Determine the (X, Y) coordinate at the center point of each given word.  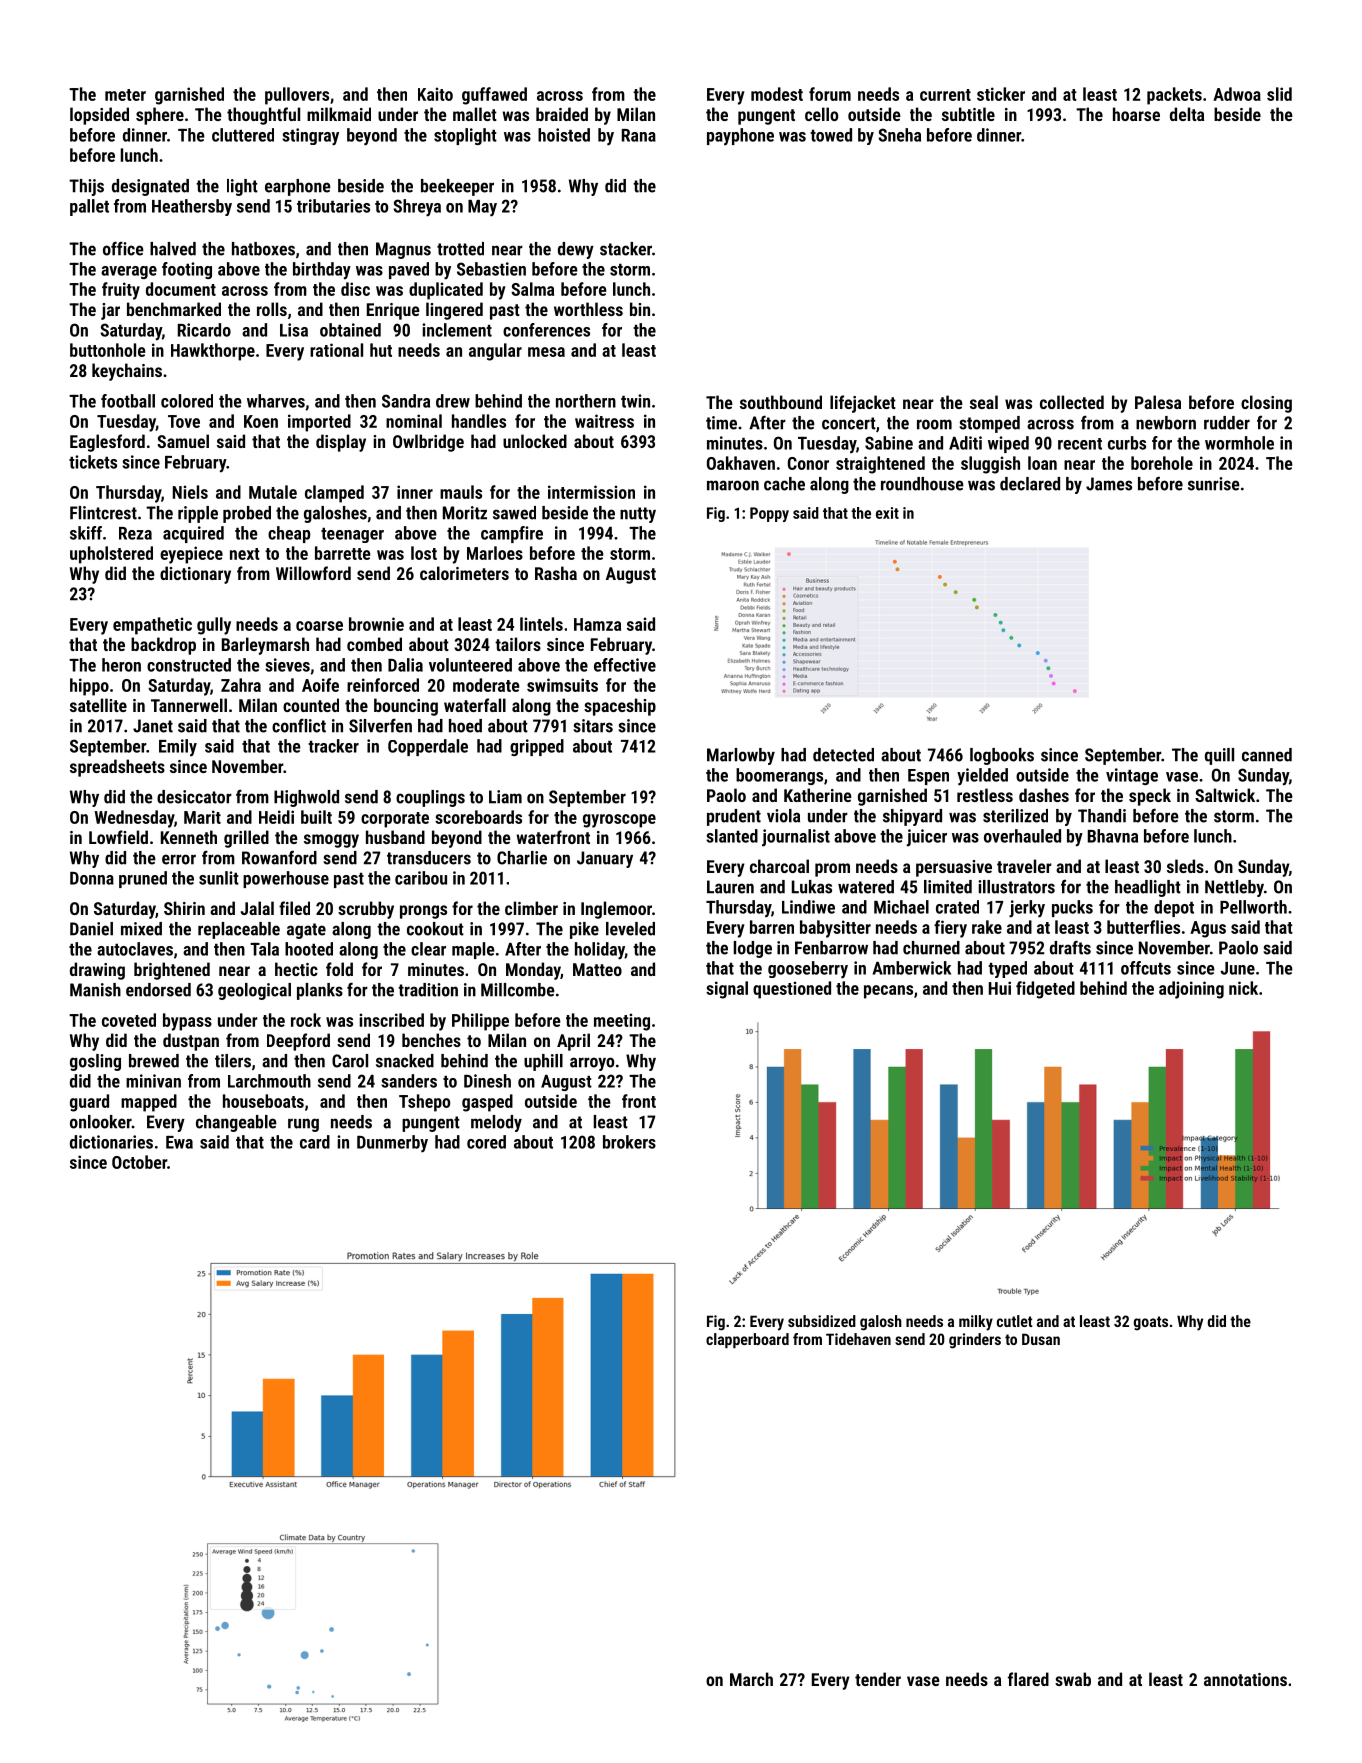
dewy (576, 250)
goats (1151, 1323)
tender (878, 1679)
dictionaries (111, 1142)
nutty (638, 515)
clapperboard (747, 1340)
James (1109, 484)
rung (303, 1125)
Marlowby (741, 756)
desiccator (194, 797)
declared (1030, 484)
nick (1243, 988)
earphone (298, 187)
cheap (289, 534)
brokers (629, 1142)
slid (1279, 94)
